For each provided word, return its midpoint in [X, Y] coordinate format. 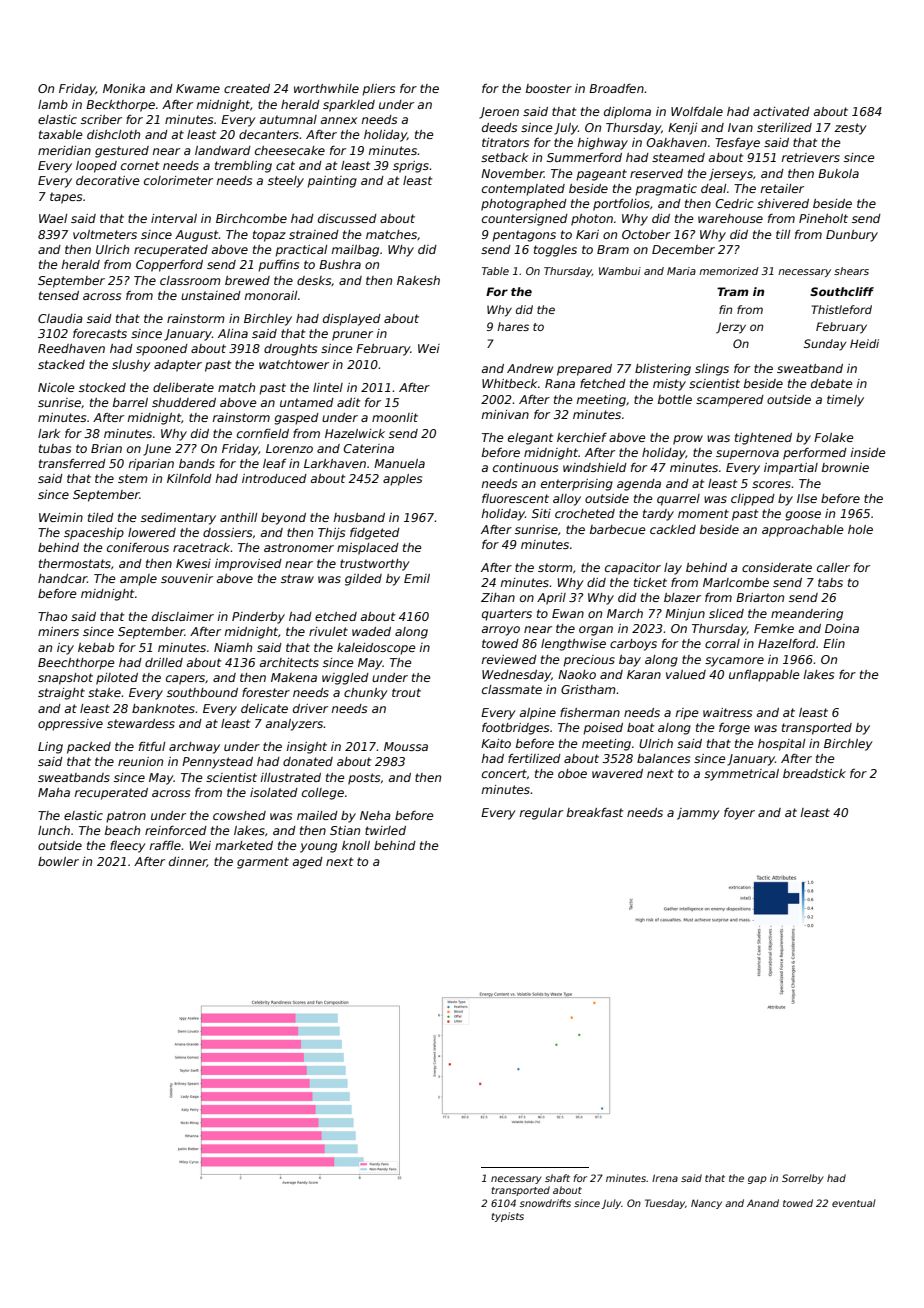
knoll [356, 845]
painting [332, 182]
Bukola [838, 173]
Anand [763, 1203]
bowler [58, 861]
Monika [124, 88]
